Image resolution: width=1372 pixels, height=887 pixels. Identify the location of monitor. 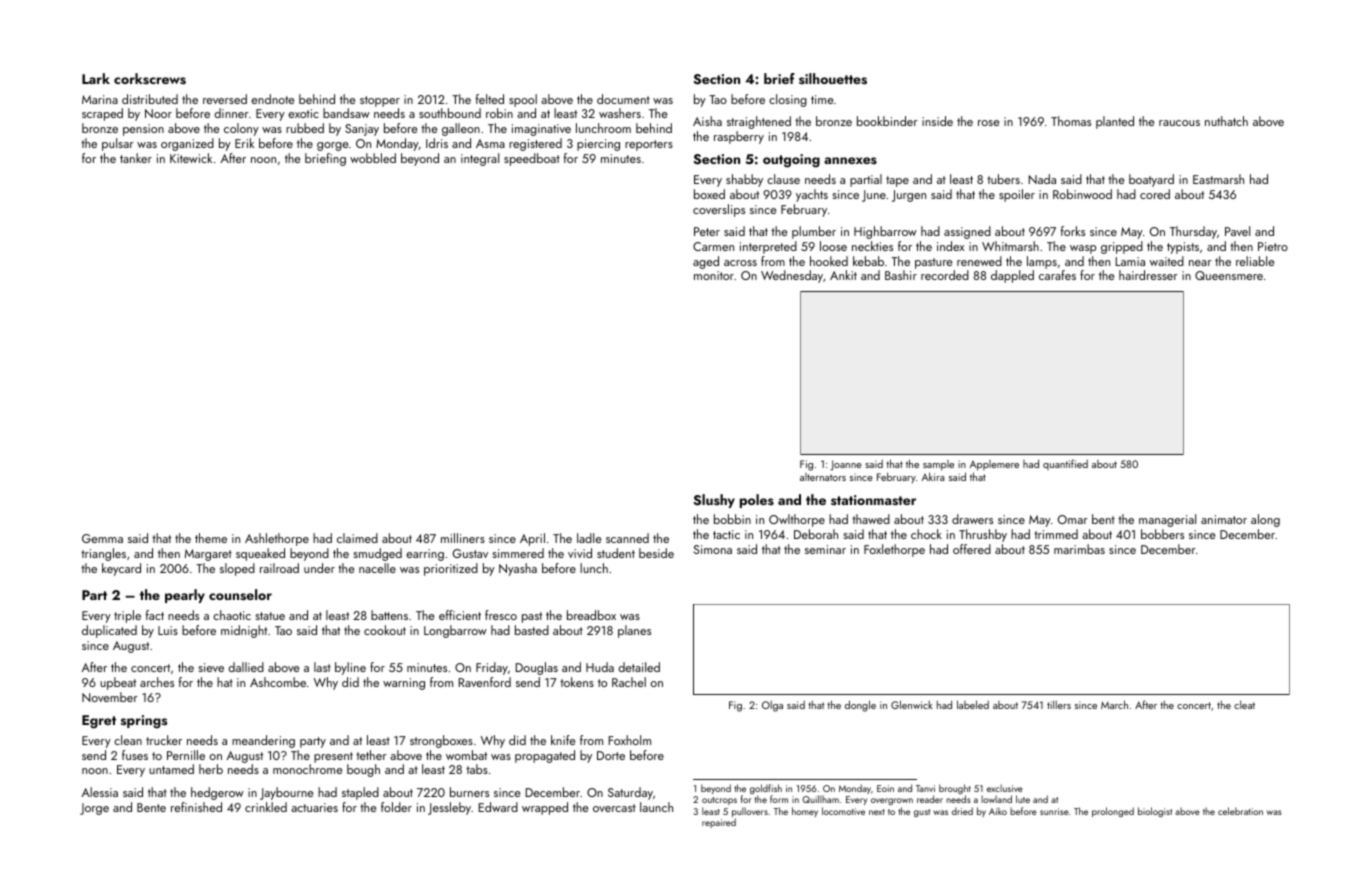
(714, 275).
